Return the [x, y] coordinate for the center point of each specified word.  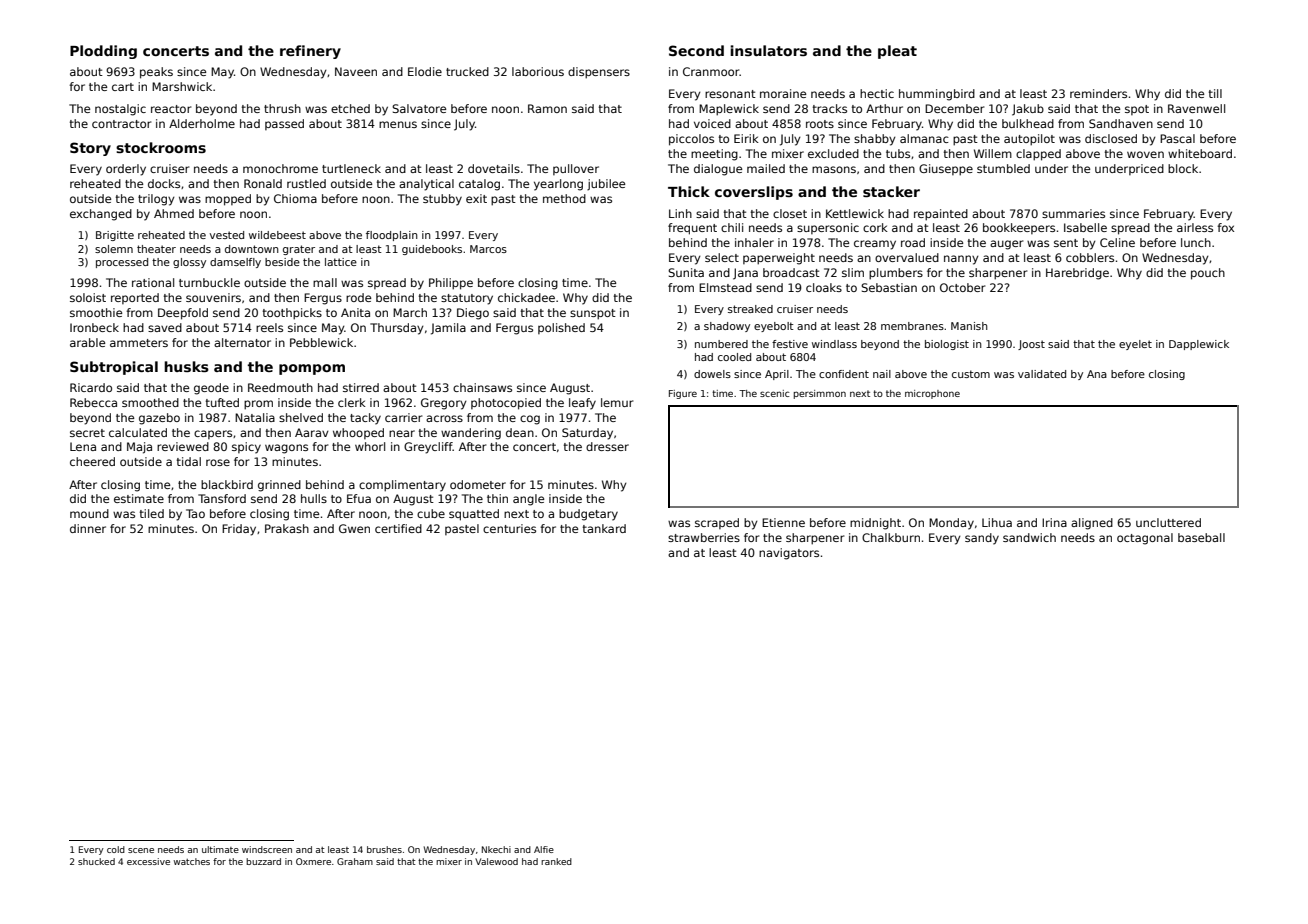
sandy [982, 539]
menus [398, 124]
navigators [789, 554]
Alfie [544, 849]
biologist [947, 345]
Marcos [488, 249]
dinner [88, 528]
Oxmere [313, 861]
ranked [556, 861]
